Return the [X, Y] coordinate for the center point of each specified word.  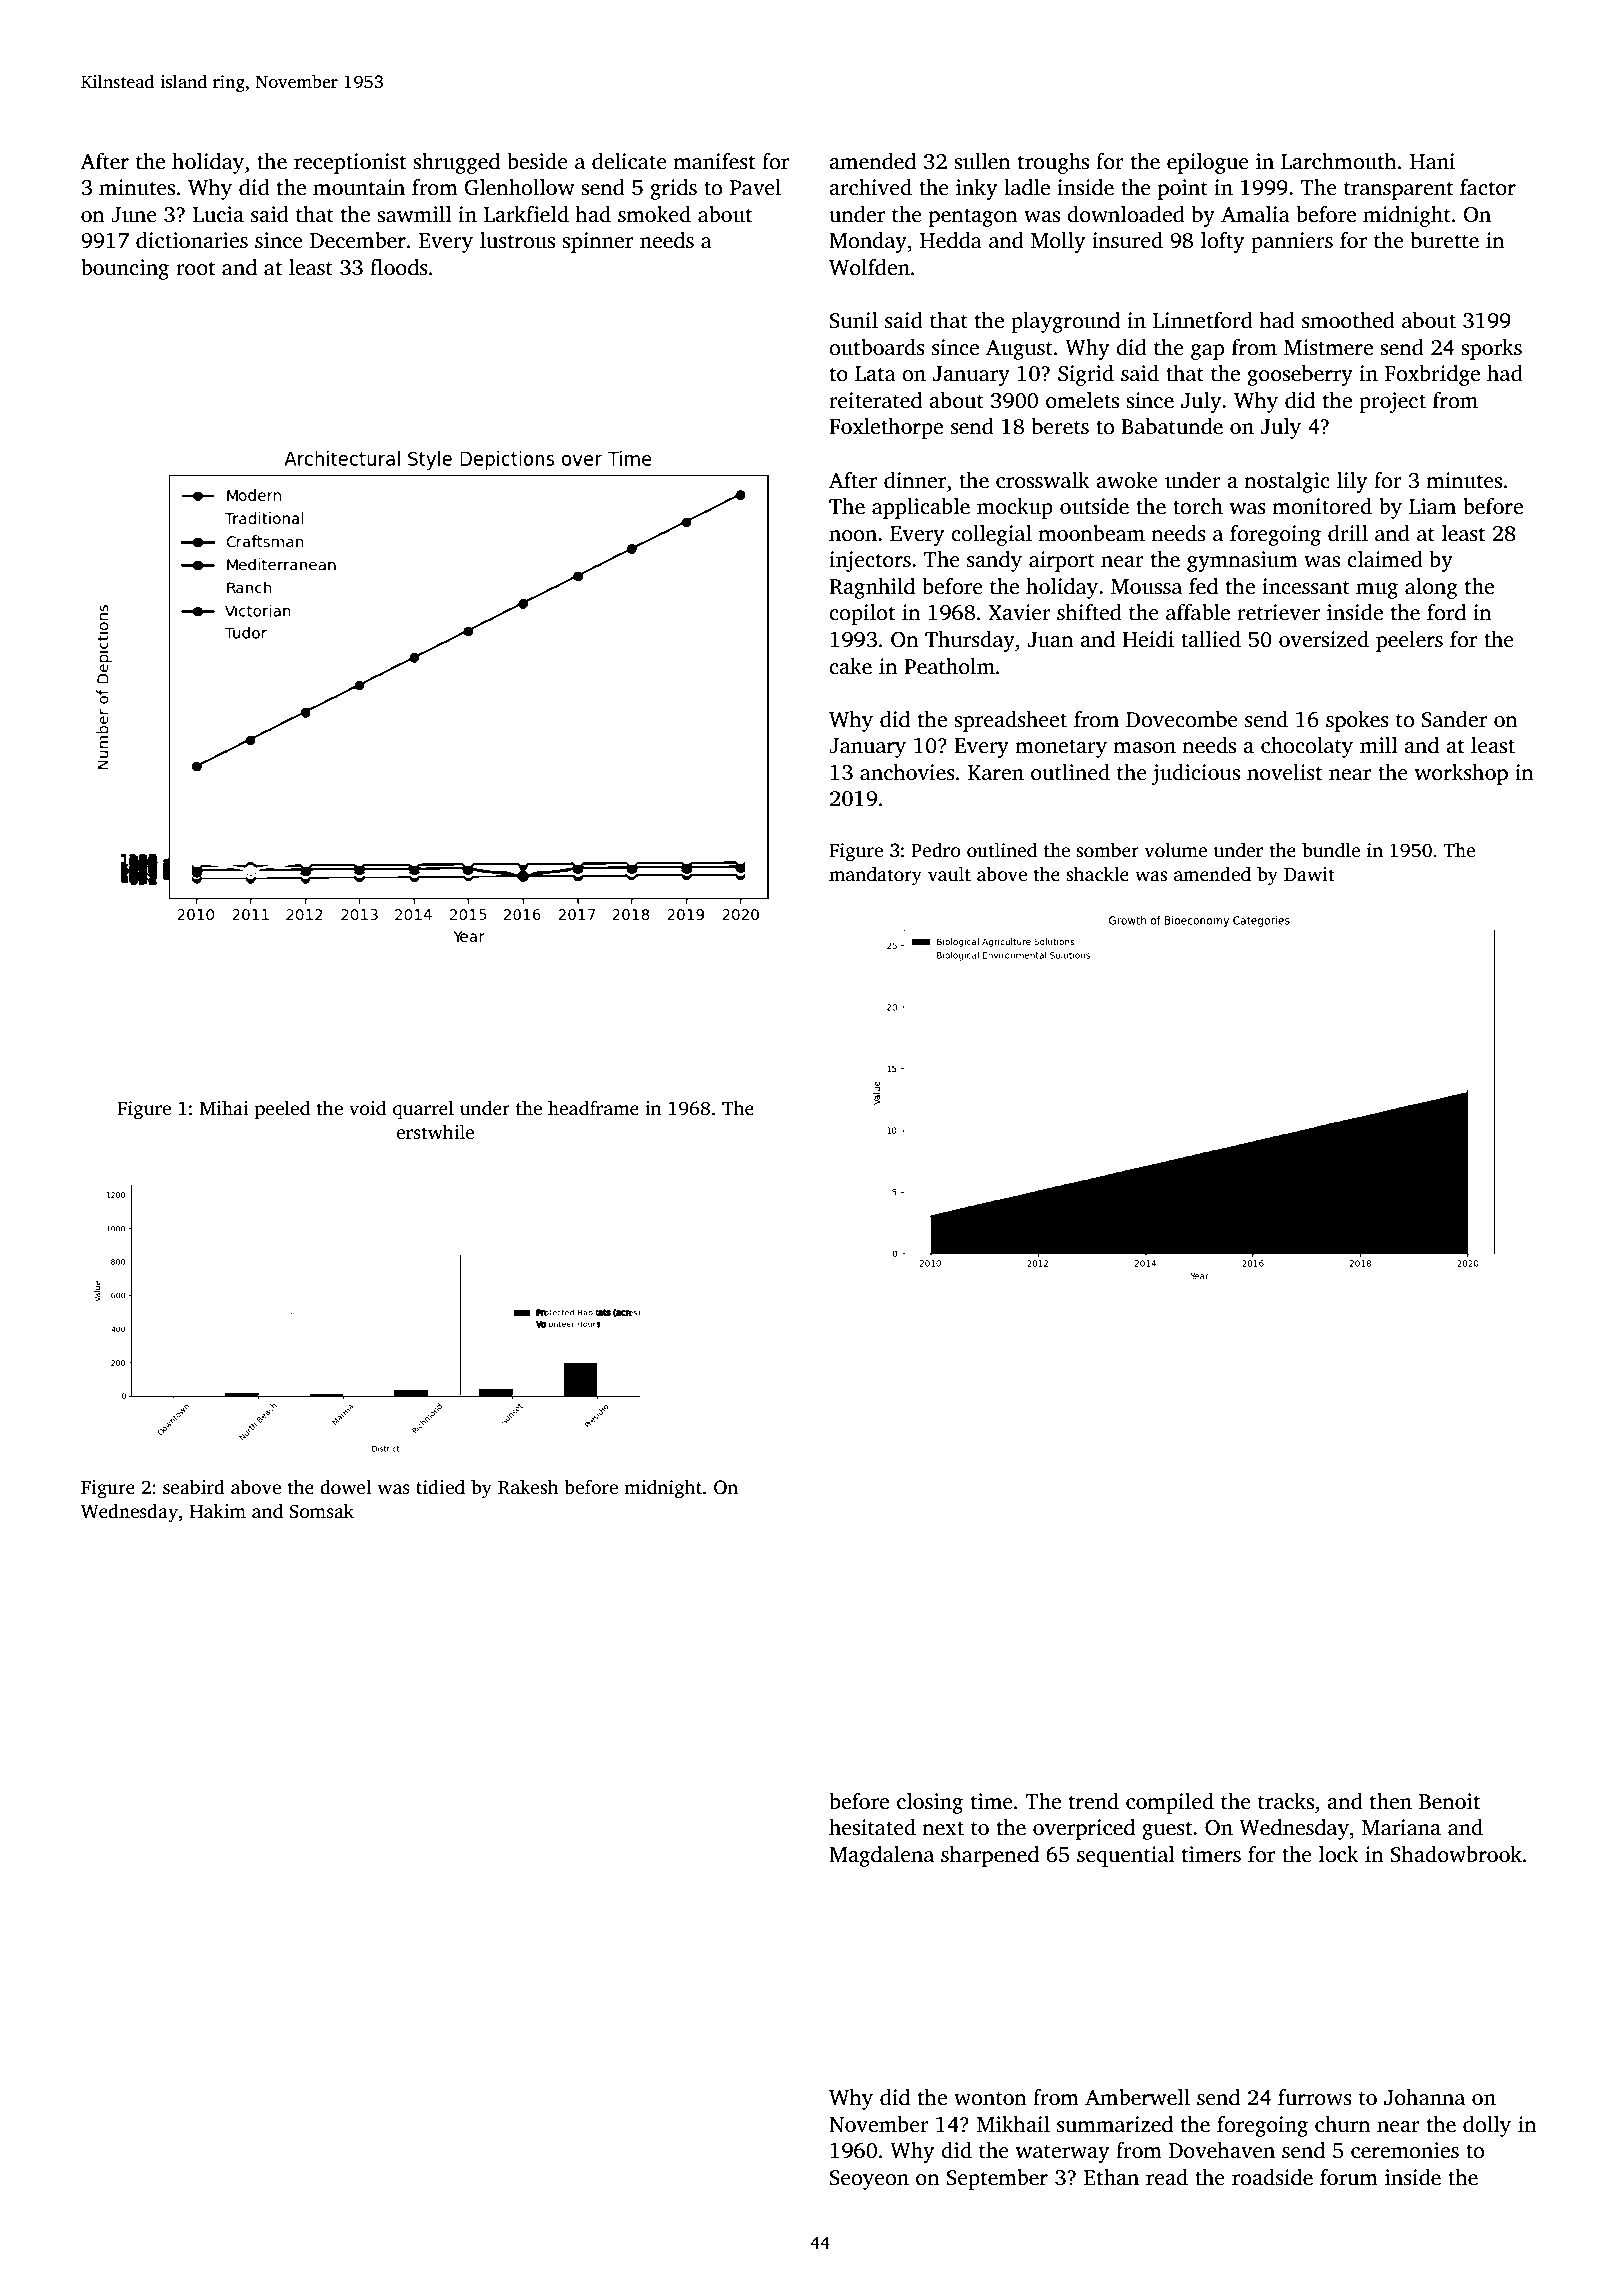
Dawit [1309, 874]
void [367, 1108]
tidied [440, 1487]
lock [1338, 1854]
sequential [1126, 1856]
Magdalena [881, 1856]
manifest [714, 161]
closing [930, 1803]
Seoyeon [869, 2180]
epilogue [1208, 163]
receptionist [350, 163]
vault [949, 874]
